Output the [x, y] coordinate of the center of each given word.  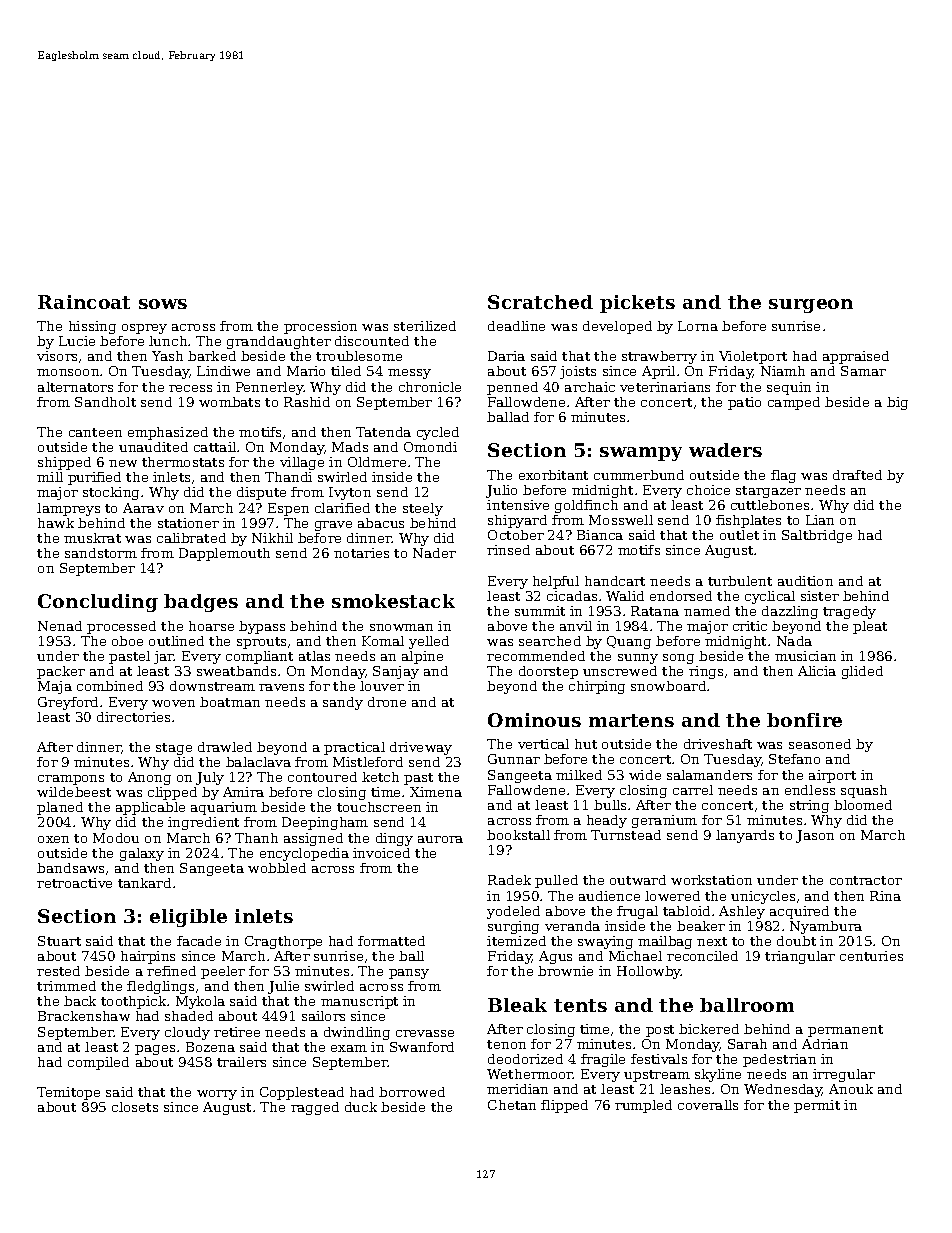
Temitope [68, 1093]
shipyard [517, 521]
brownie [565, 971]
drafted [857, 475]
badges [201, 603]
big [897, 403]
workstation [711, 880]
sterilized [425, 326]
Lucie [77, 341]
